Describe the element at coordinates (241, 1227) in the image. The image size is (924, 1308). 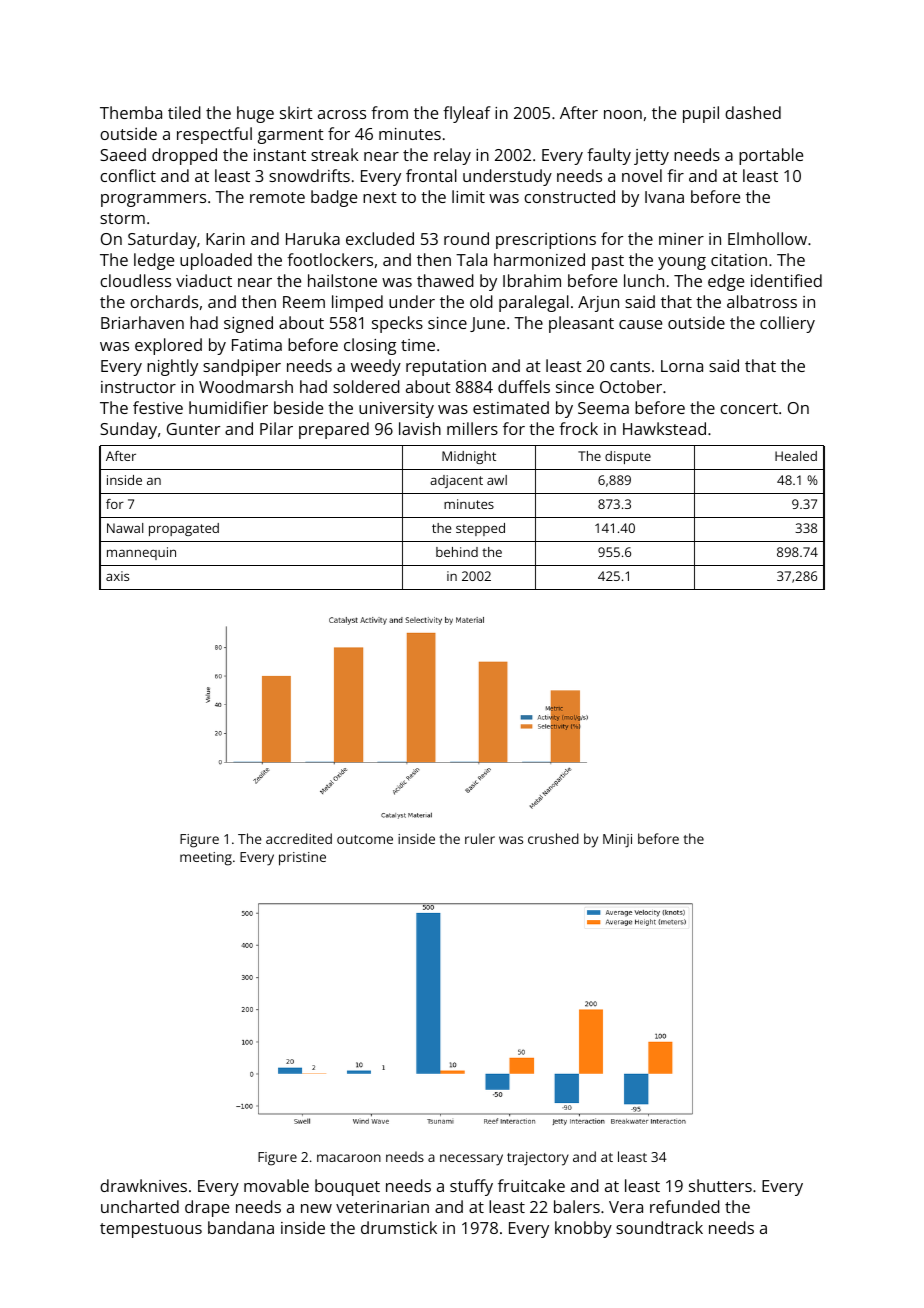
I see `bandana` at that location.
